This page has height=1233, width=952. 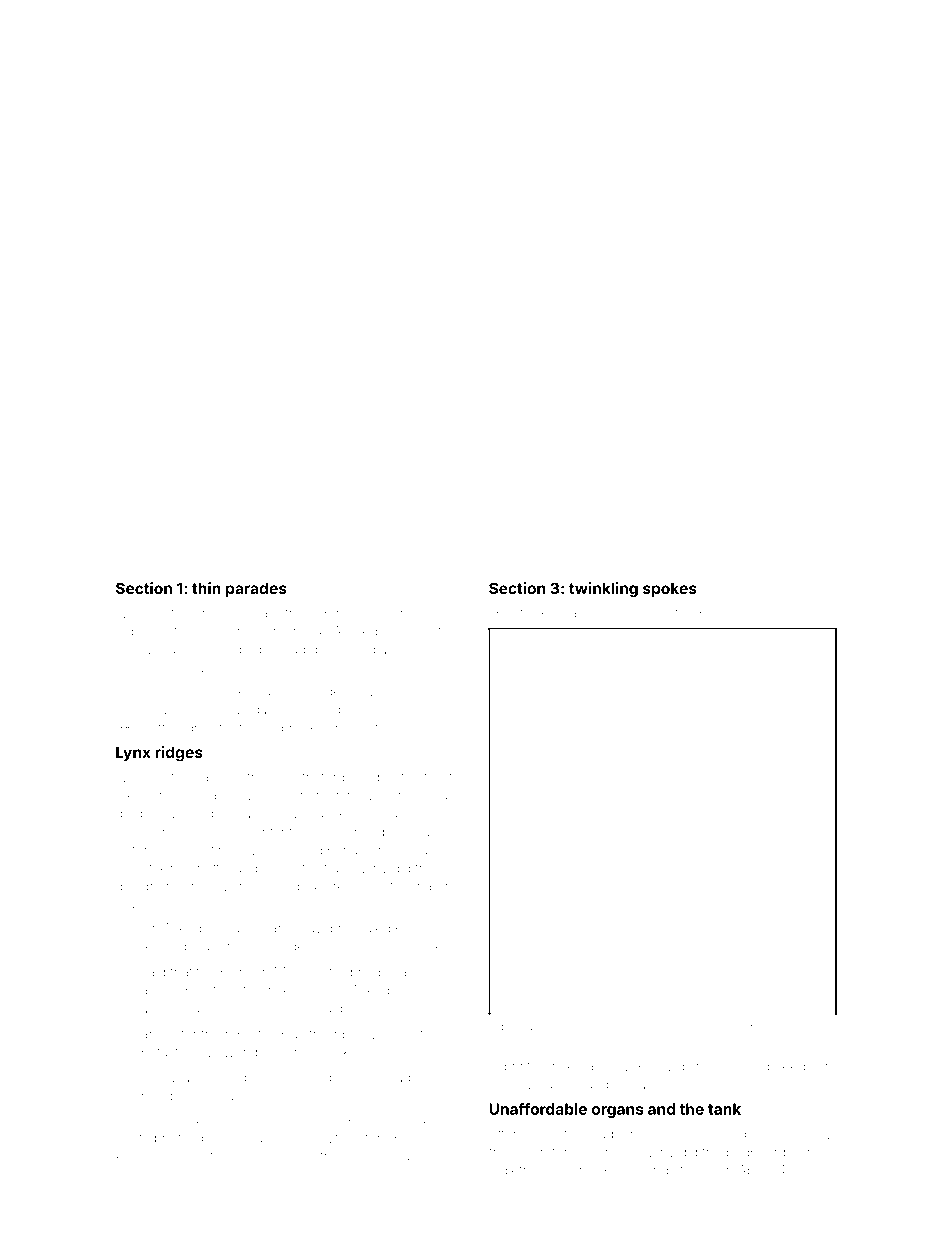 I want to click on tank, so click(x=724, y=1109).
